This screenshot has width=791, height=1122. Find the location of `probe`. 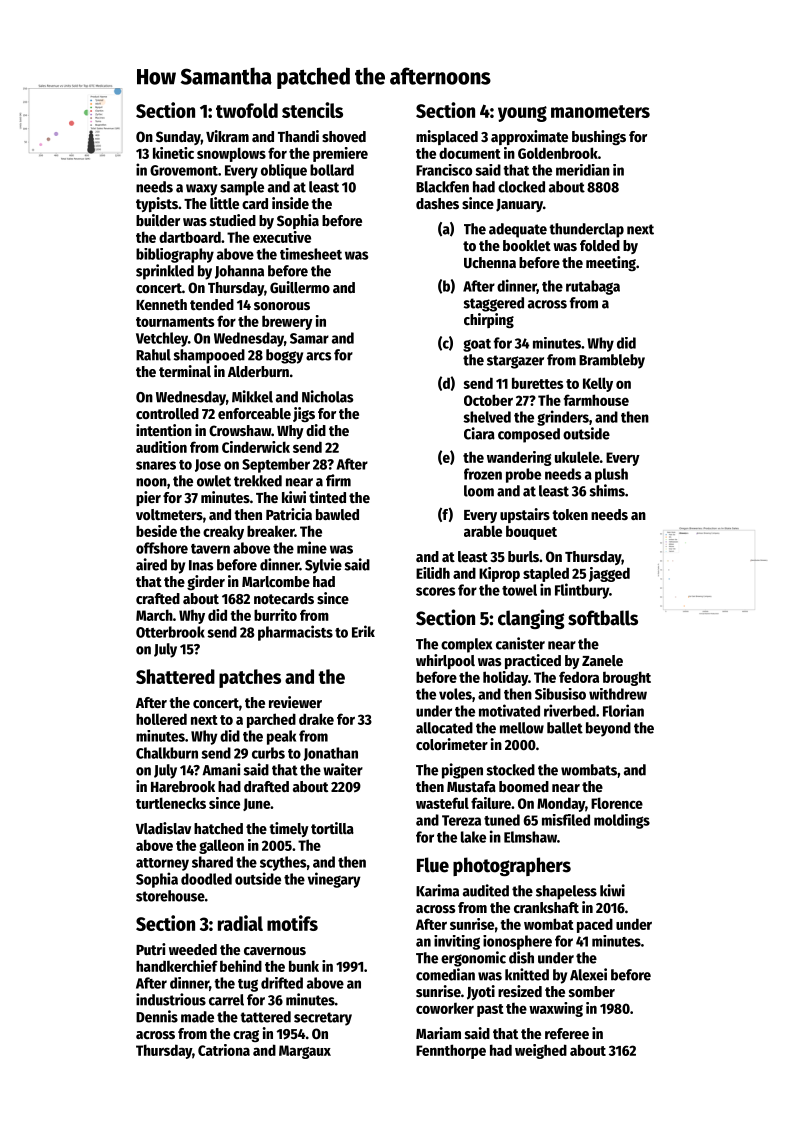

probe is located at coordinates (523, 475).
